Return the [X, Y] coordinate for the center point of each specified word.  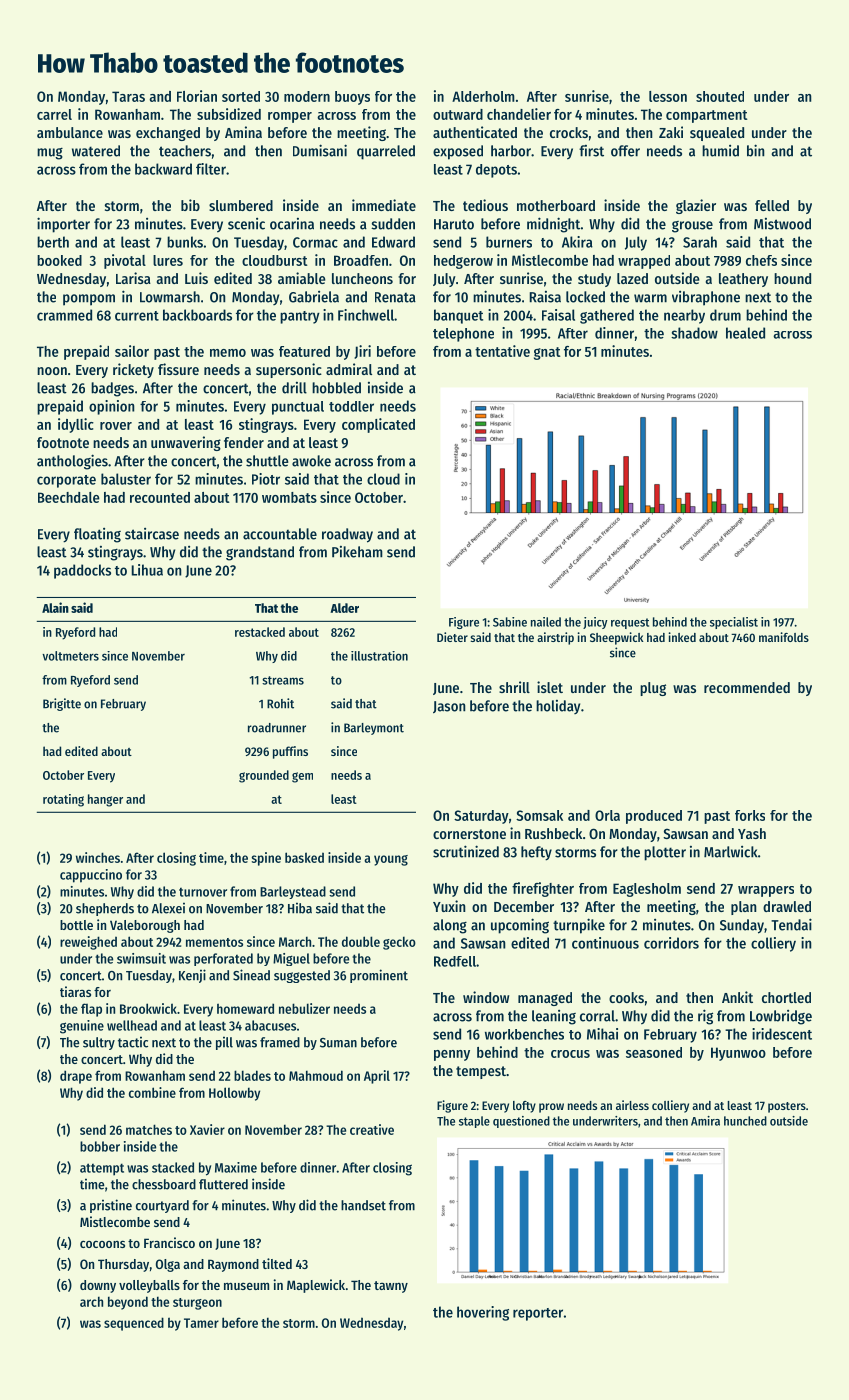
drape [76, 1077]
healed [745, 333]
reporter [538, 1314]
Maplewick [316, 1286]
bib [190, 205]
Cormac [315, 242]
